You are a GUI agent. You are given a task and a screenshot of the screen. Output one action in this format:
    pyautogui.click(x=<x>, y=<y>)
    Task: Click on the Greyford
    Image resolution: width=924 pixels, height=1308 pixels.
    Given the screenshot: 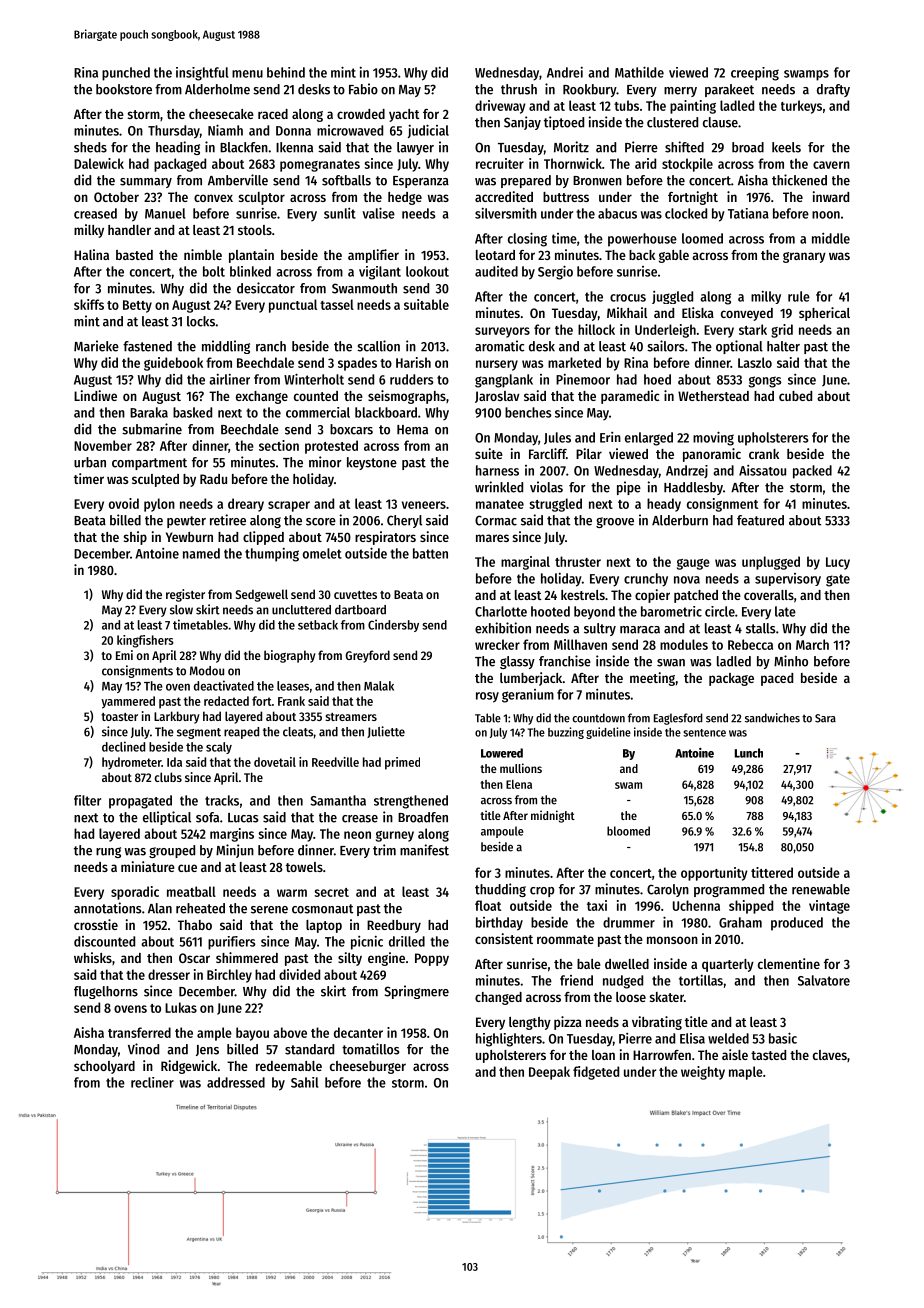 What is the action you would take?
    pyautogui.click(x=368, y=656)
